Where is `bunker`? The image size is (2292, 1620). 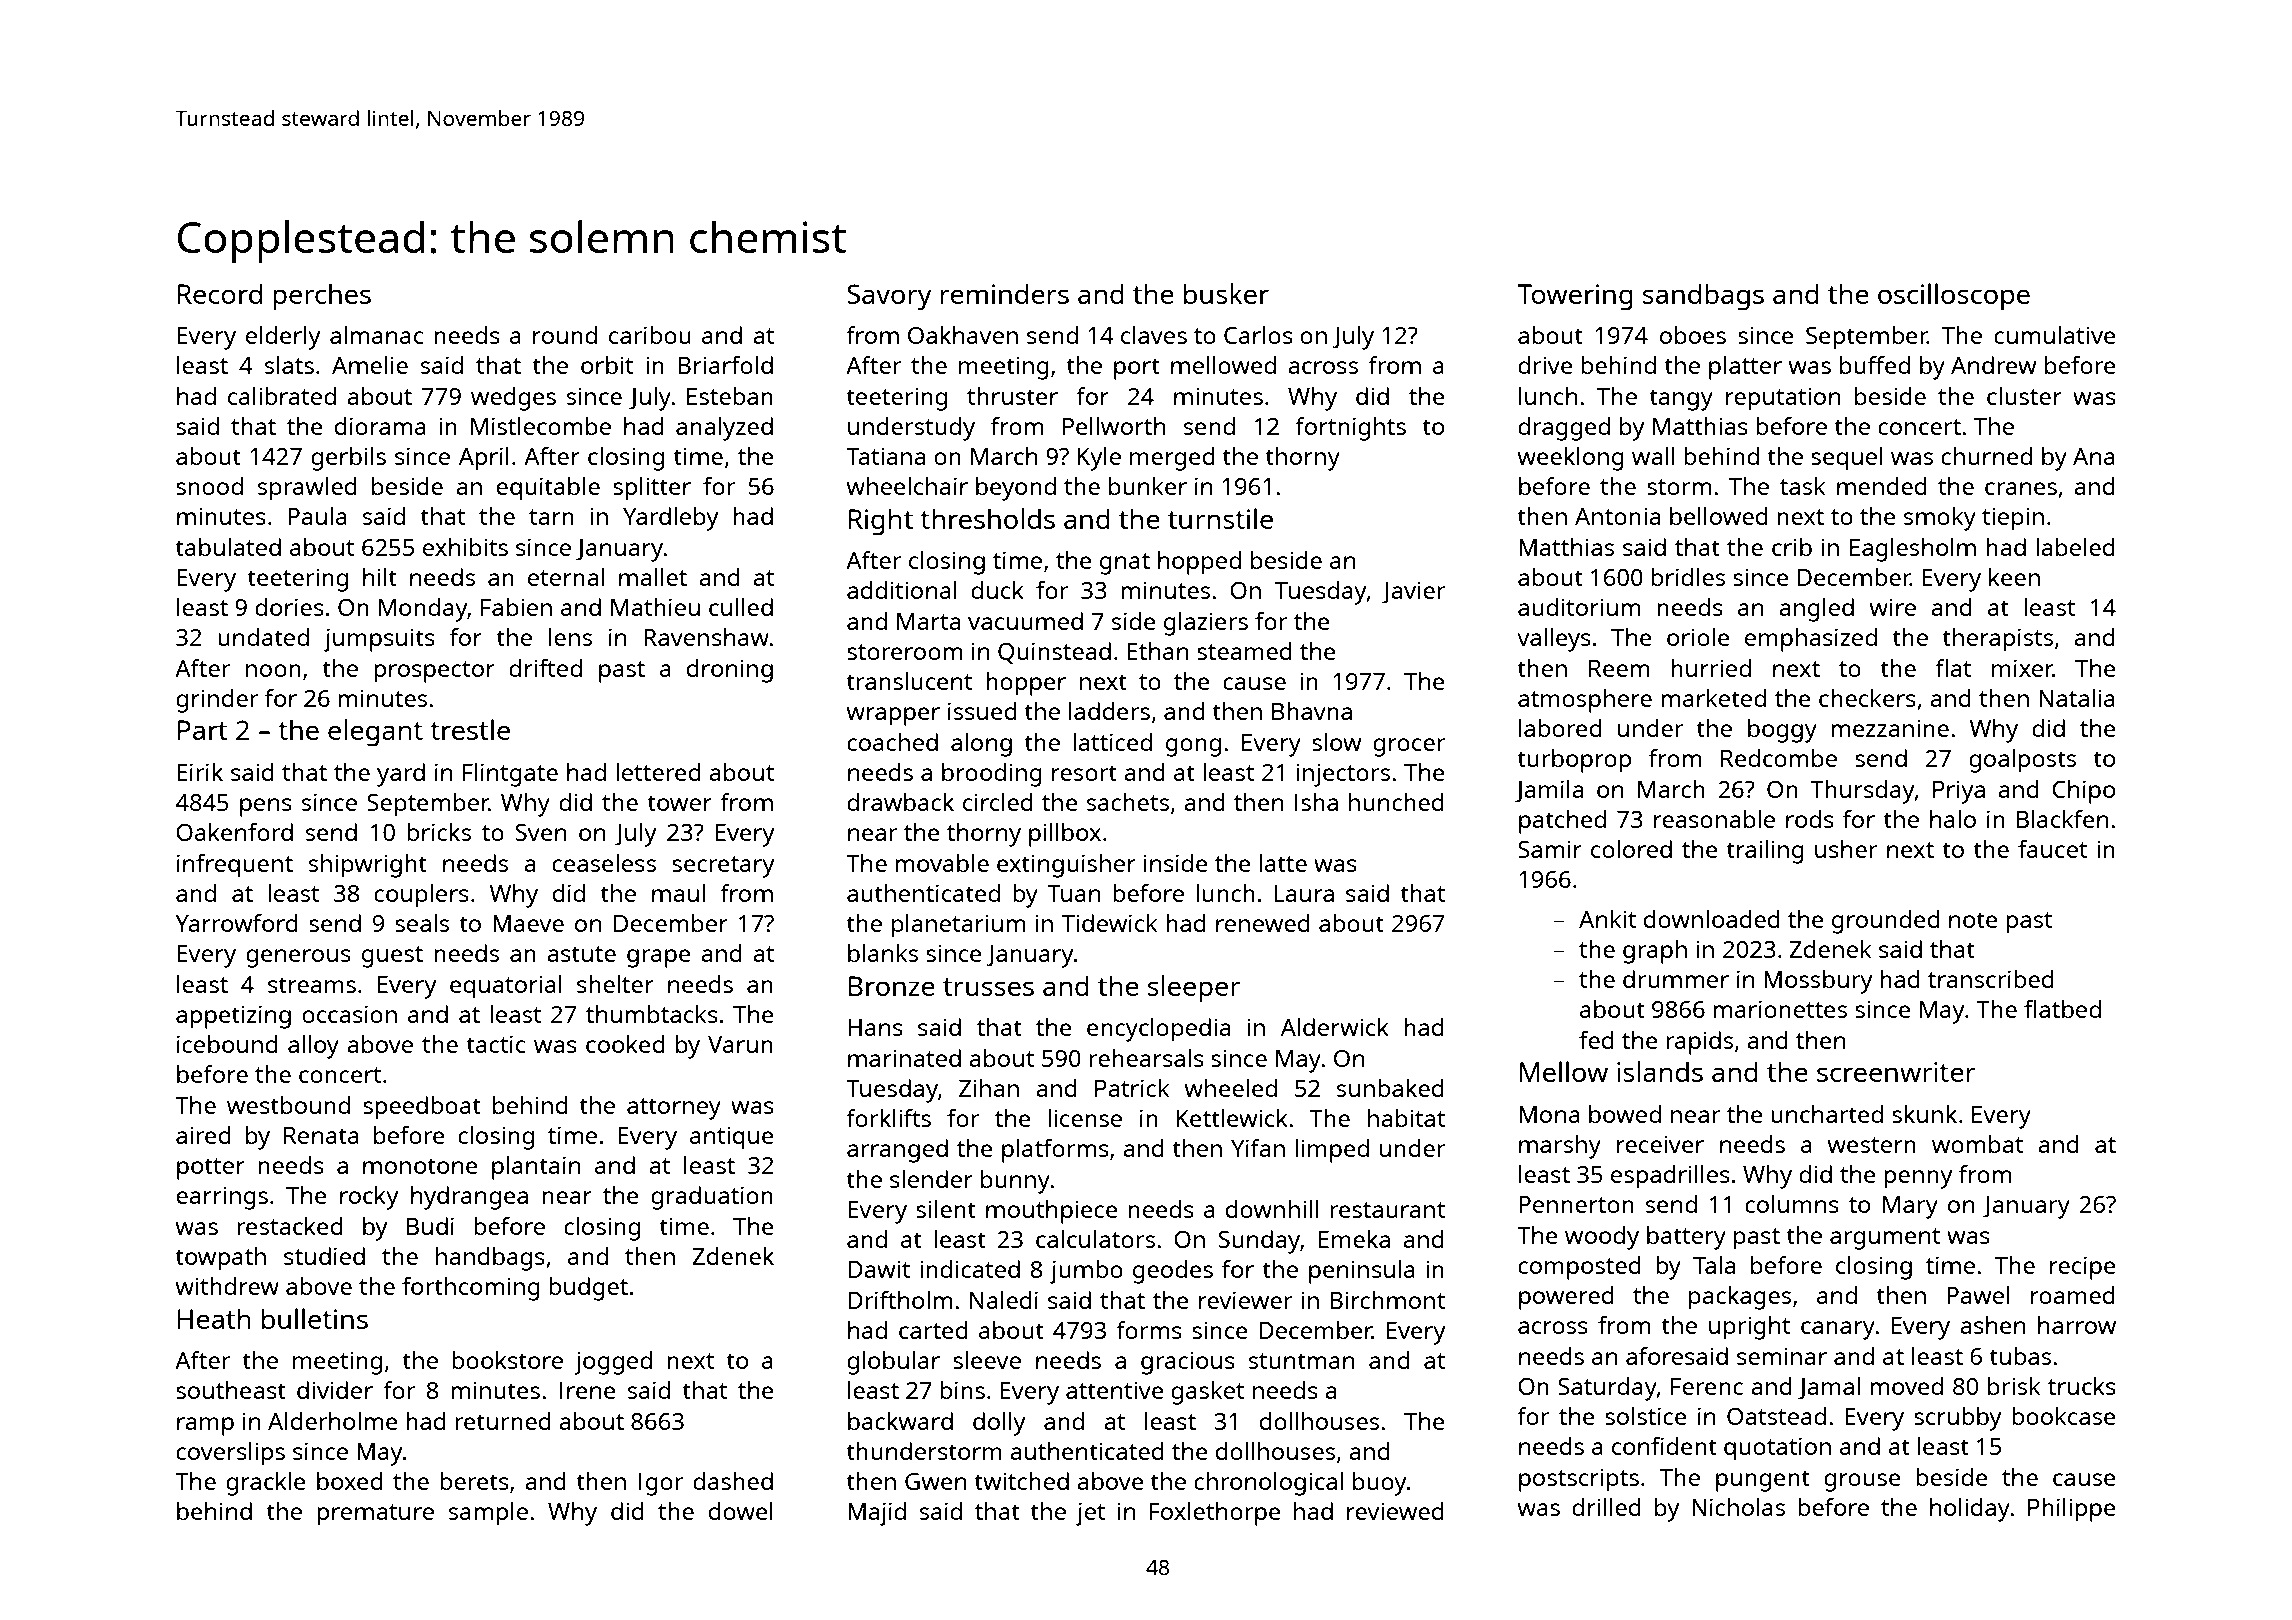
bunker is located at coordinates (1148, 486).
